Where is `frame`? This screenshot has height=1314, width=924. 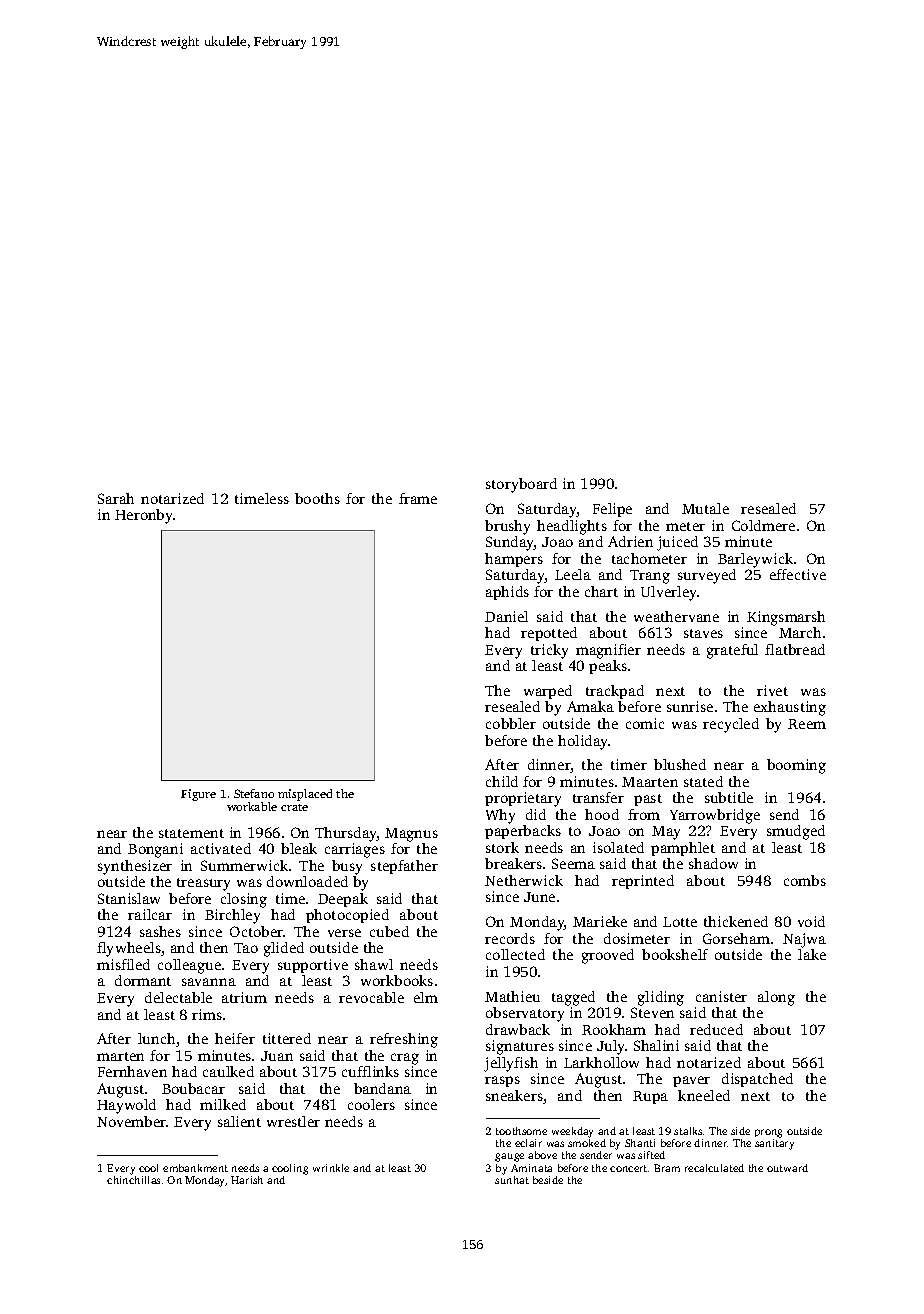
frame is located at coordinates (418, 498).
